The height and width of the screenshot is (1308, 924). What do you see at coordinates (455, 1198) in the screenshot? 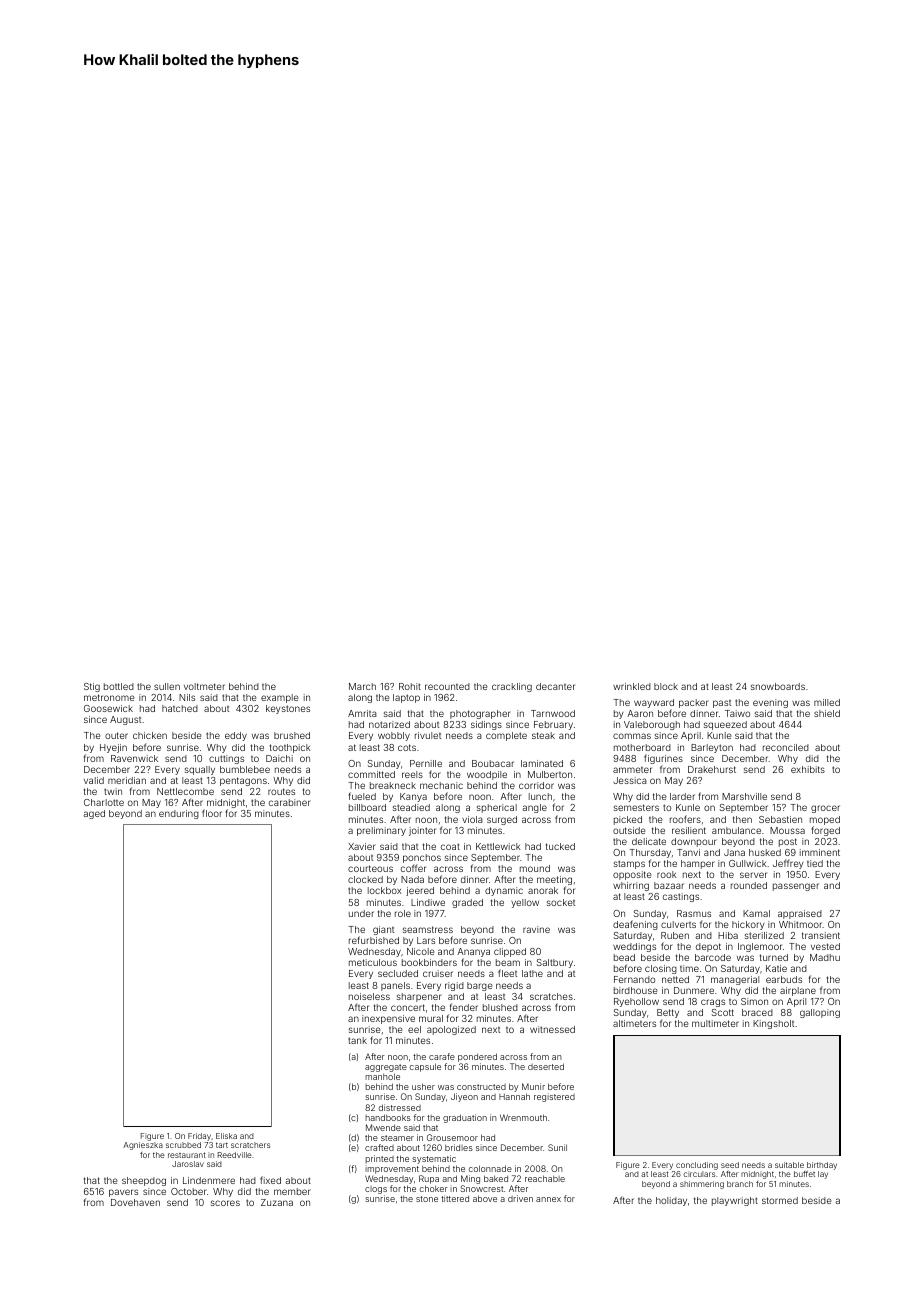
I see `tittered` at bounding box center [455, 1198].
